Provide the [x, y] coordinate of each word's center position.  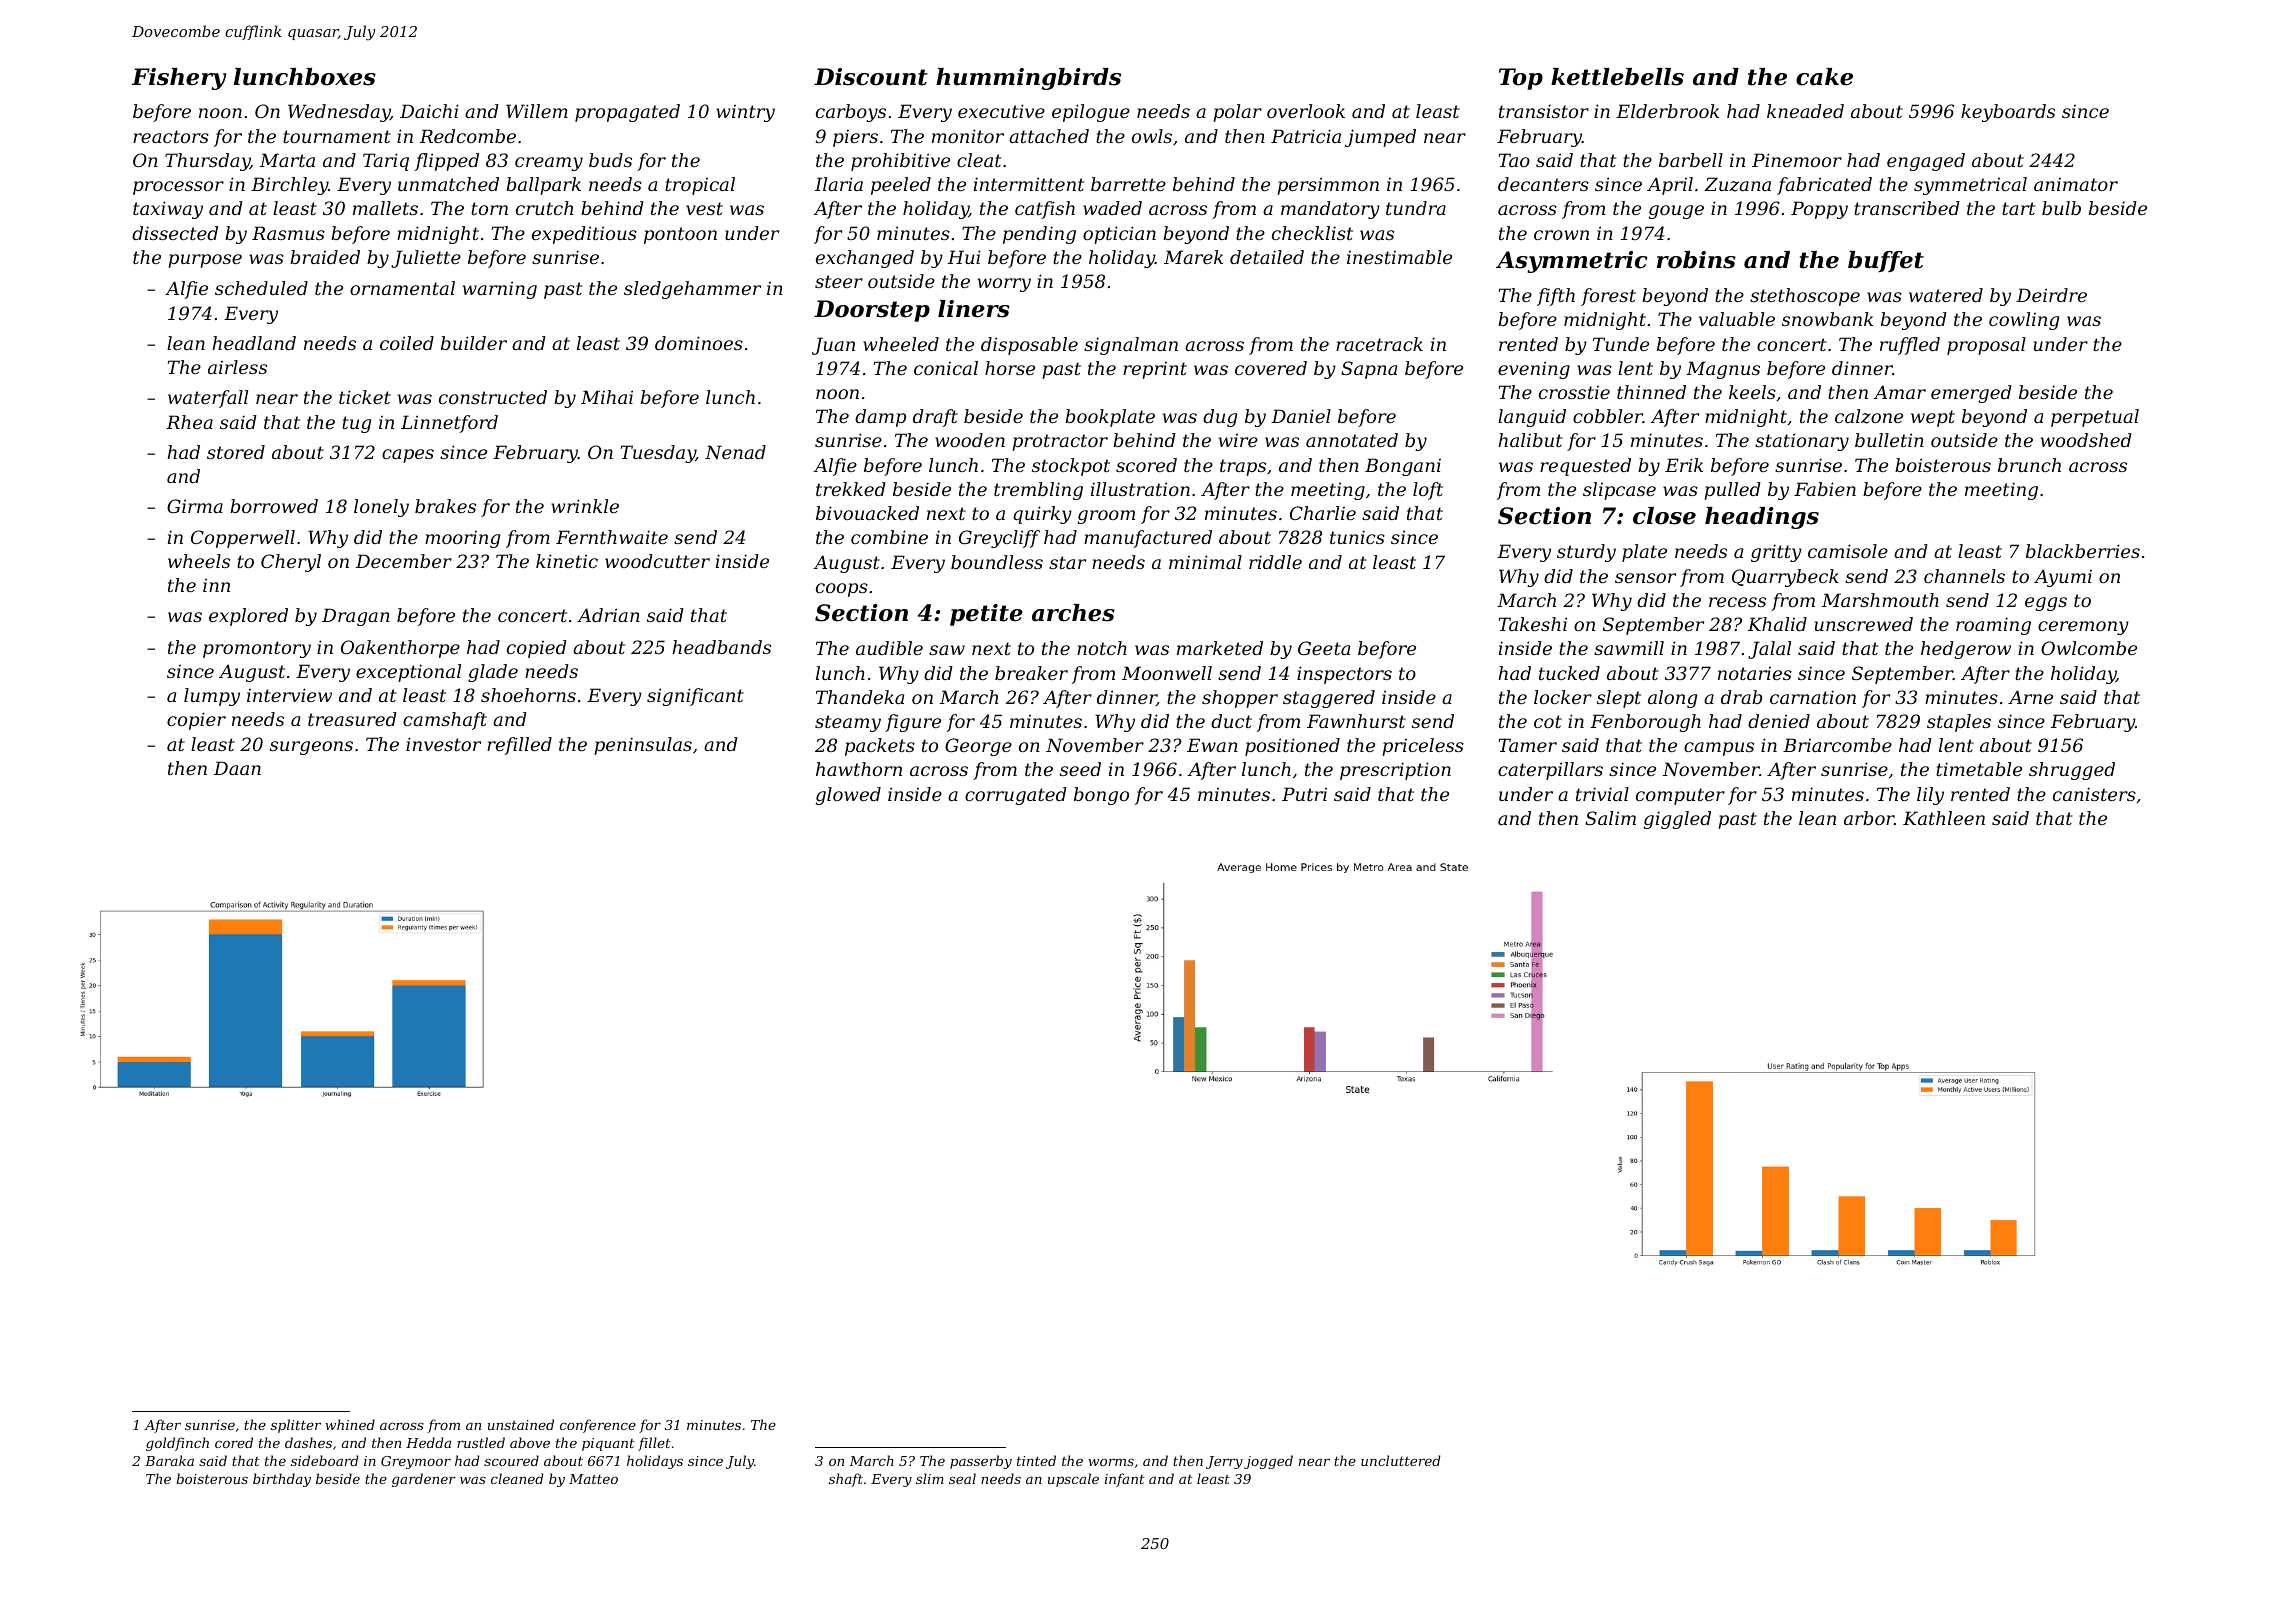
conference [598, 1426]
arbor [1869, 818]
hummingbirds [1028, 79]
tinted [1036, 1460]
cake [1824, 77]
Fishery [179, 79]
